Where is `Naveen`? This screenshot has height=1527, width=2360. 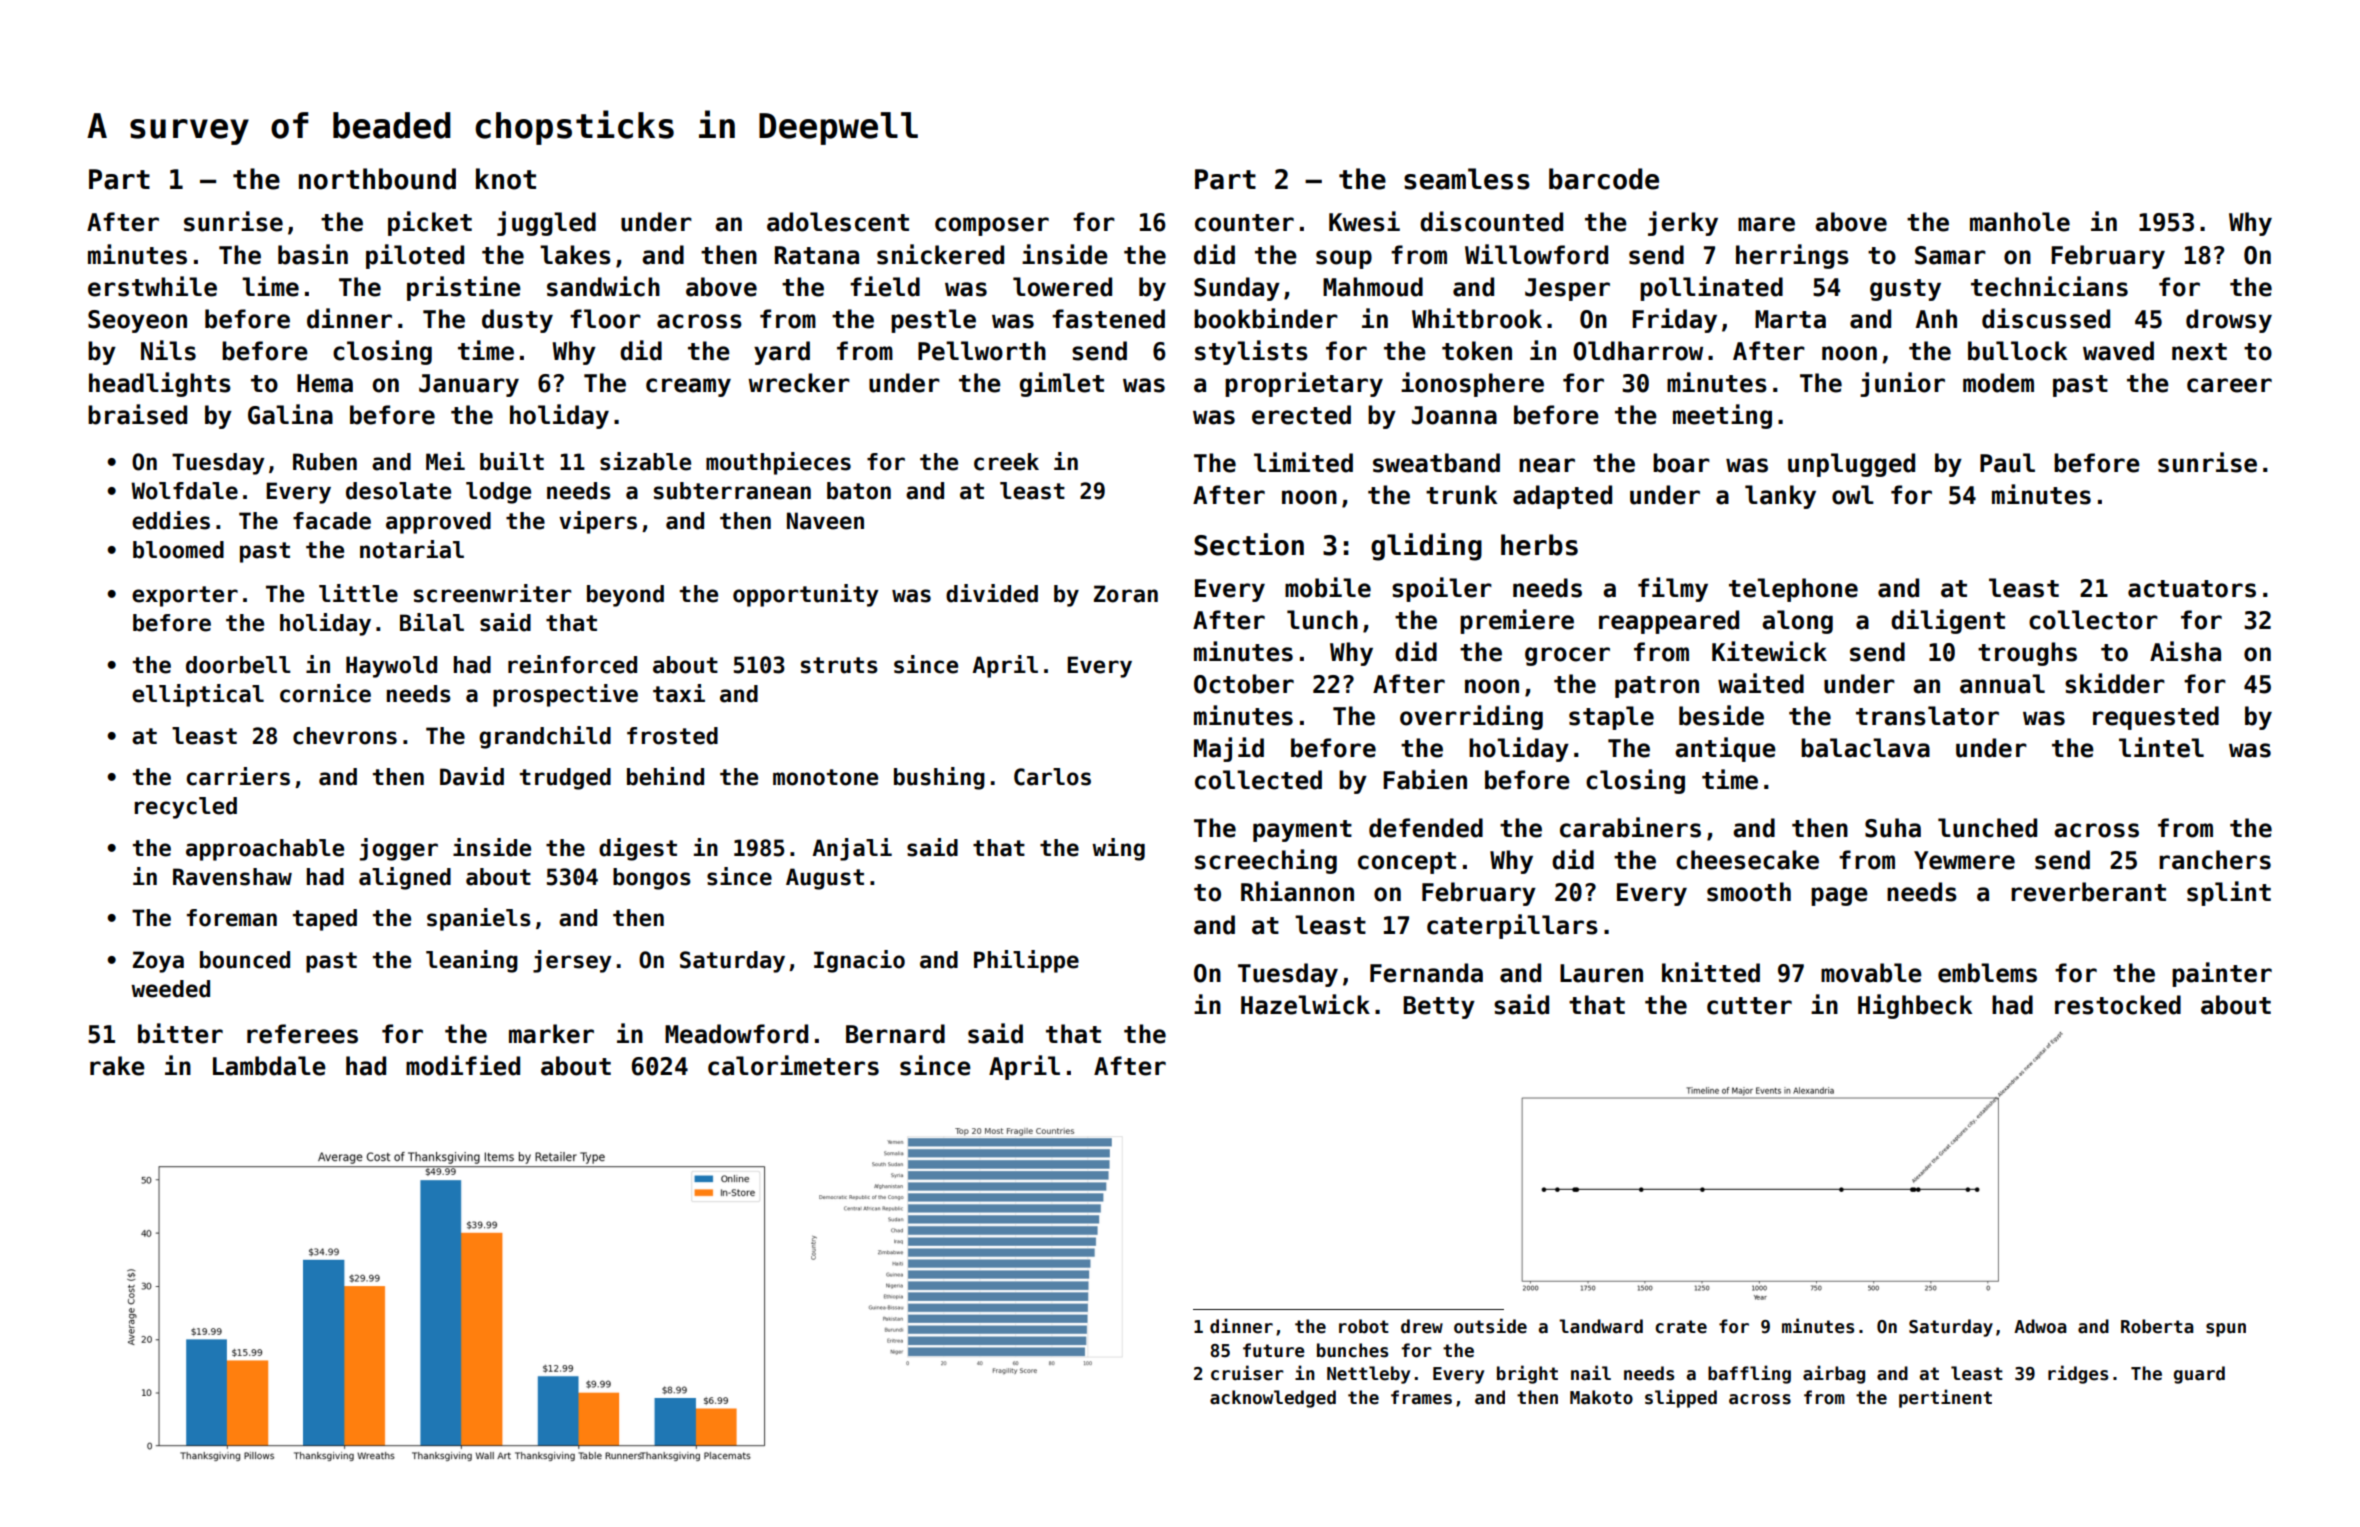 Naveen is located at coordinates (825, 521).
